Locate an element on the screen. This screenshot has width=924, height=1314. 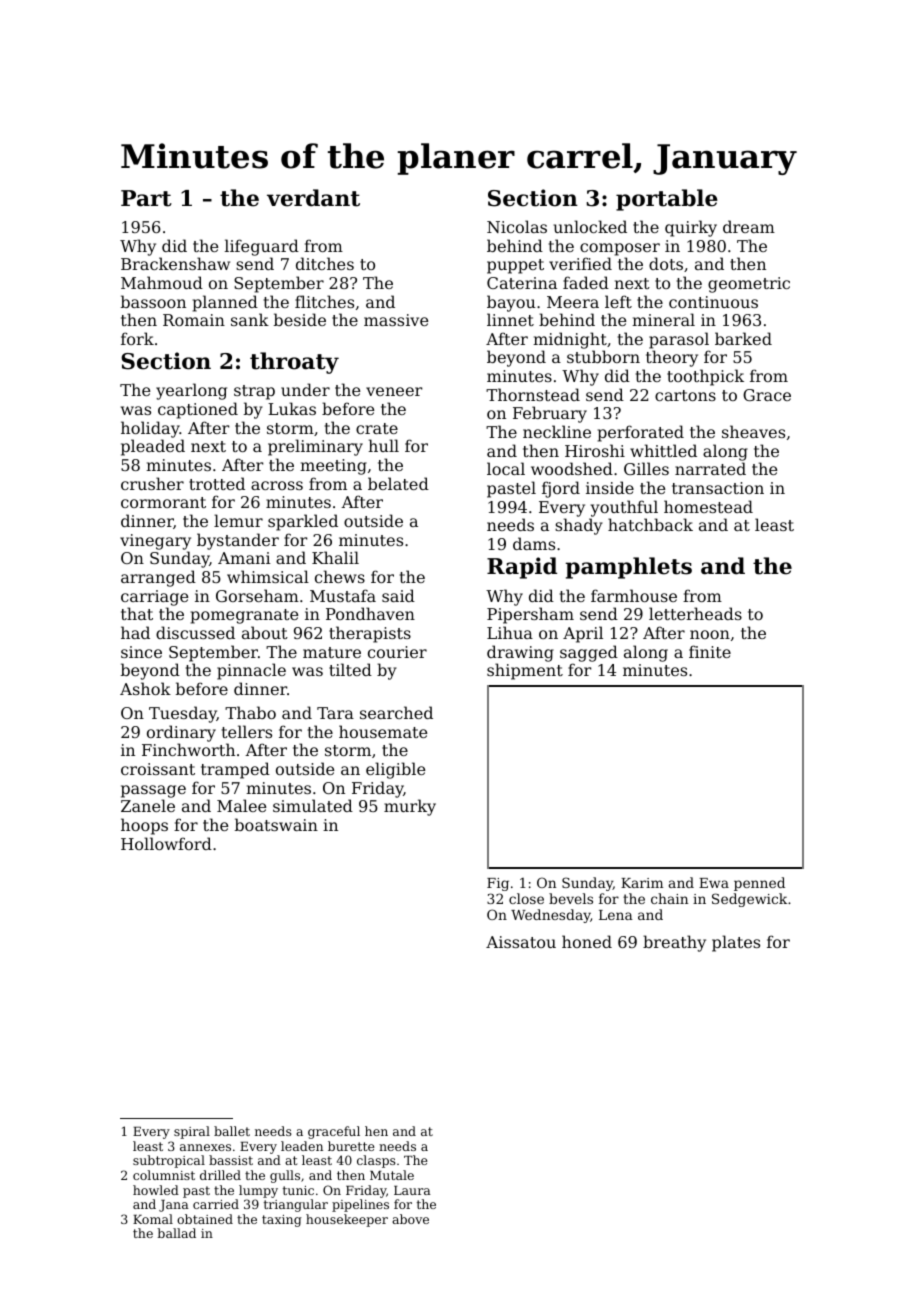
above is located at coordinates (410, 1219).
